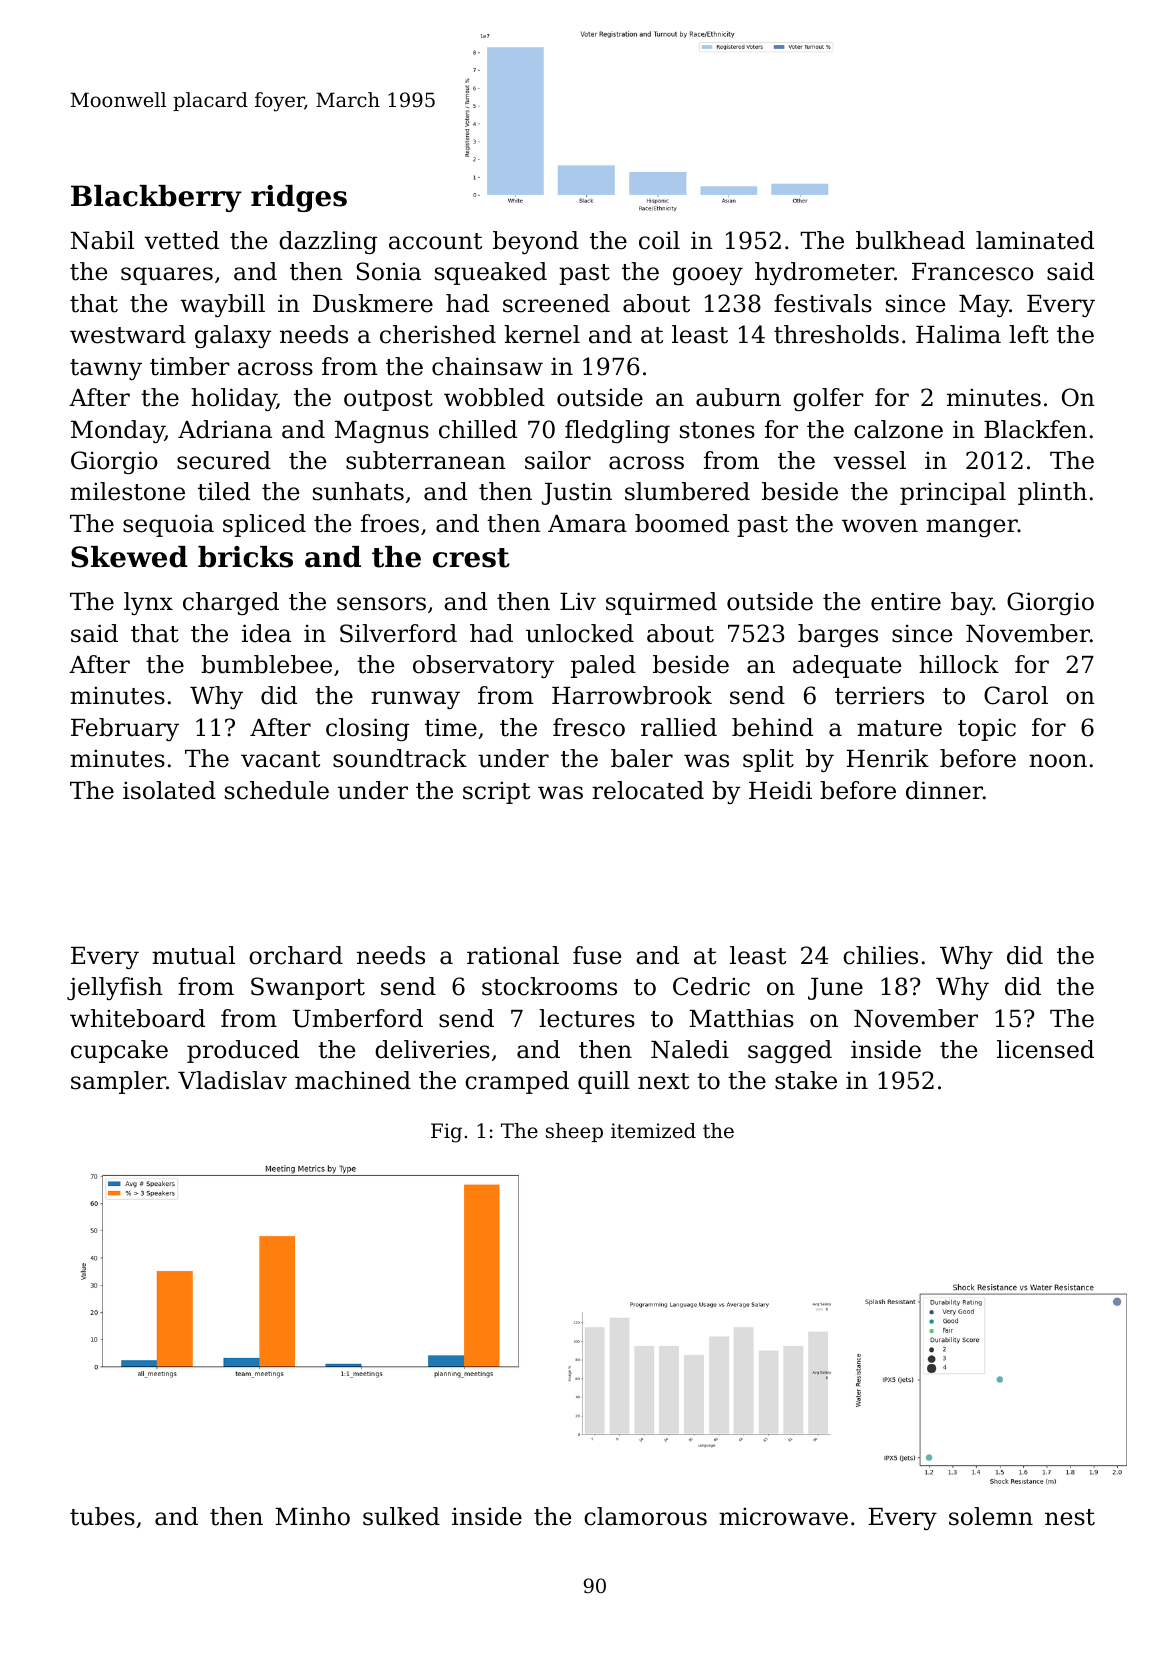  I want to click on chilies, so click(880, 955).
